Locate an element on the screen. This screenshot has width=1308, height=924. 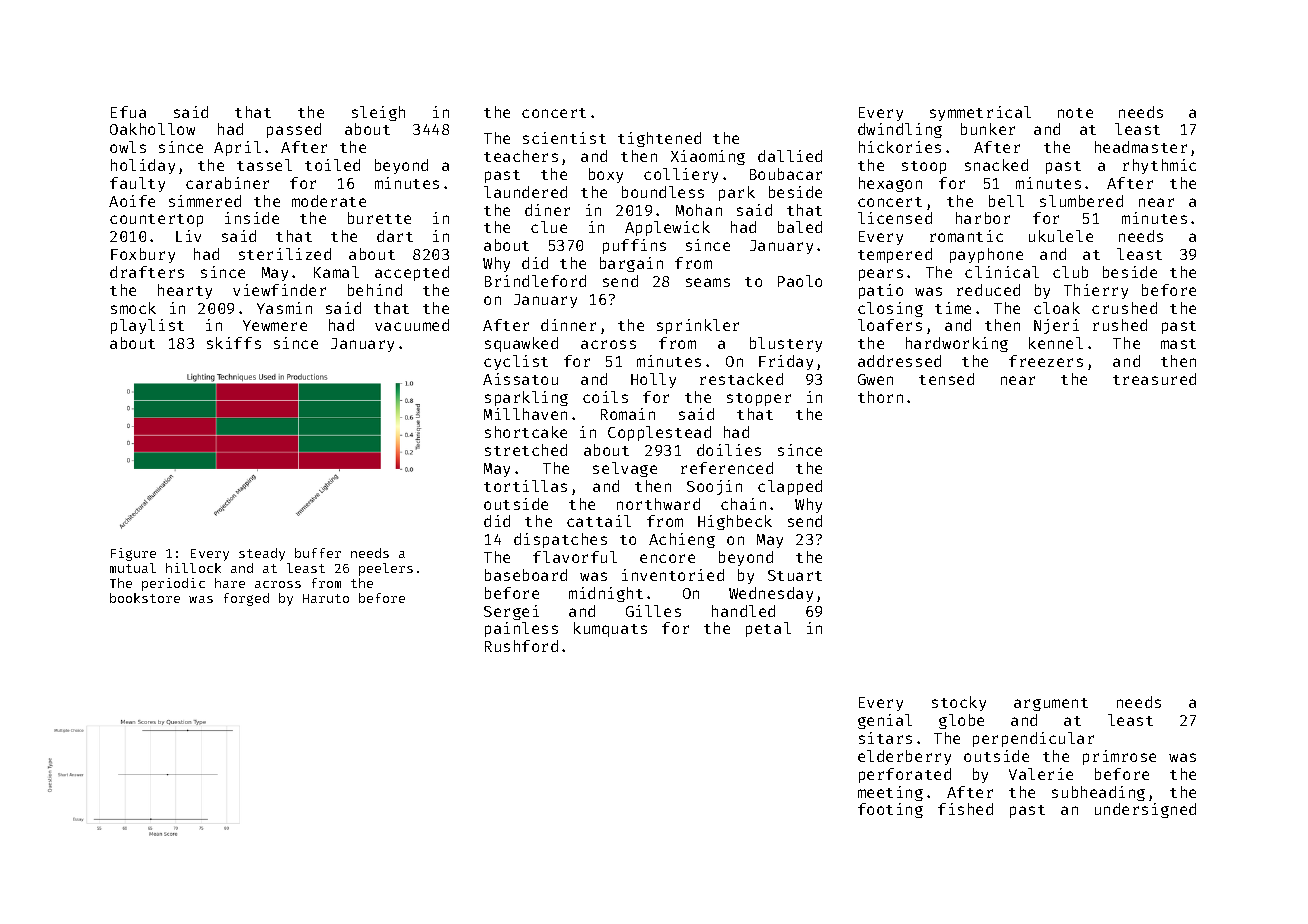
argument is located at coordinates (1051, 704).
